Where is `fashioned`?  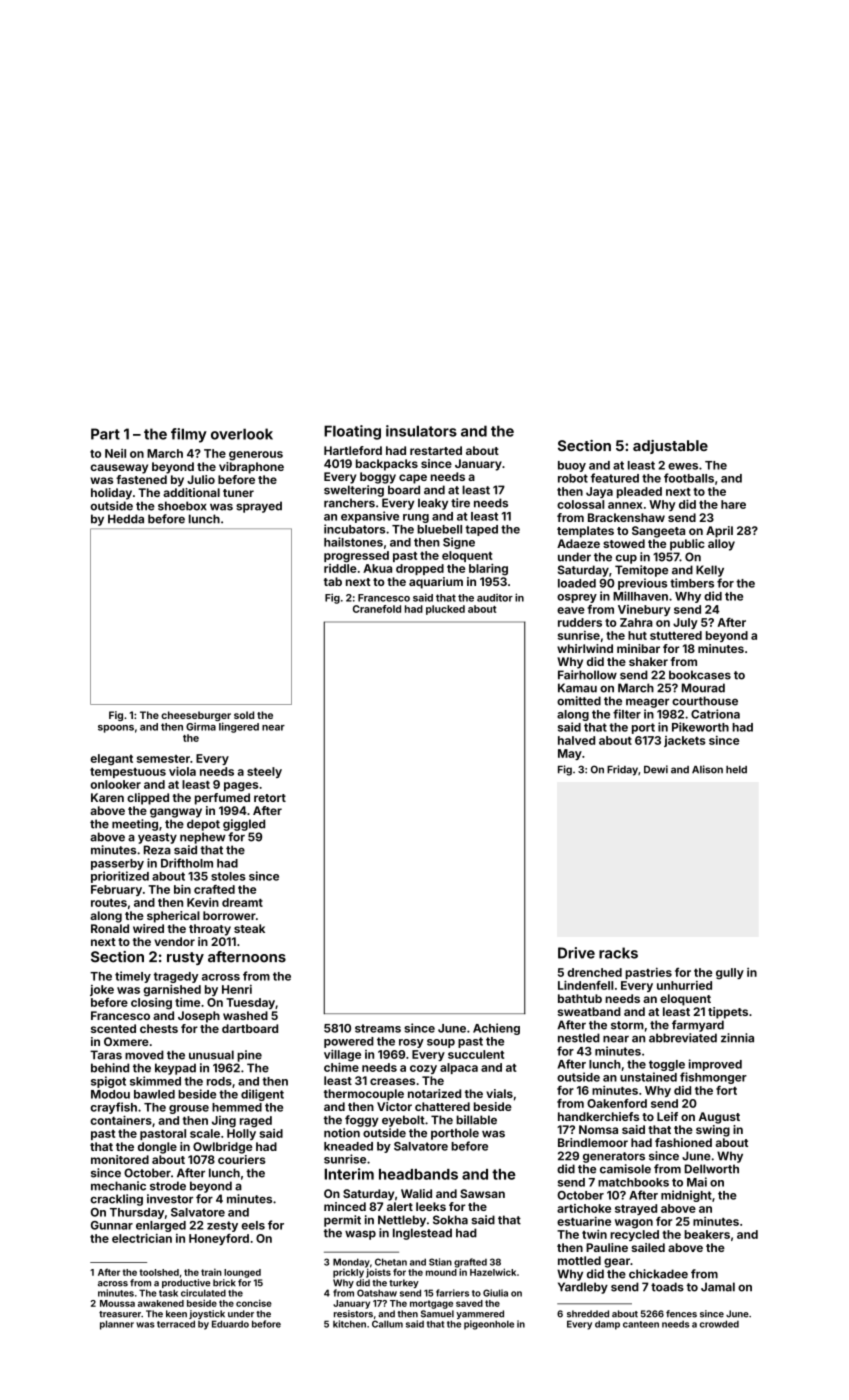
fashioned is located at coordinates (683, 1142).
